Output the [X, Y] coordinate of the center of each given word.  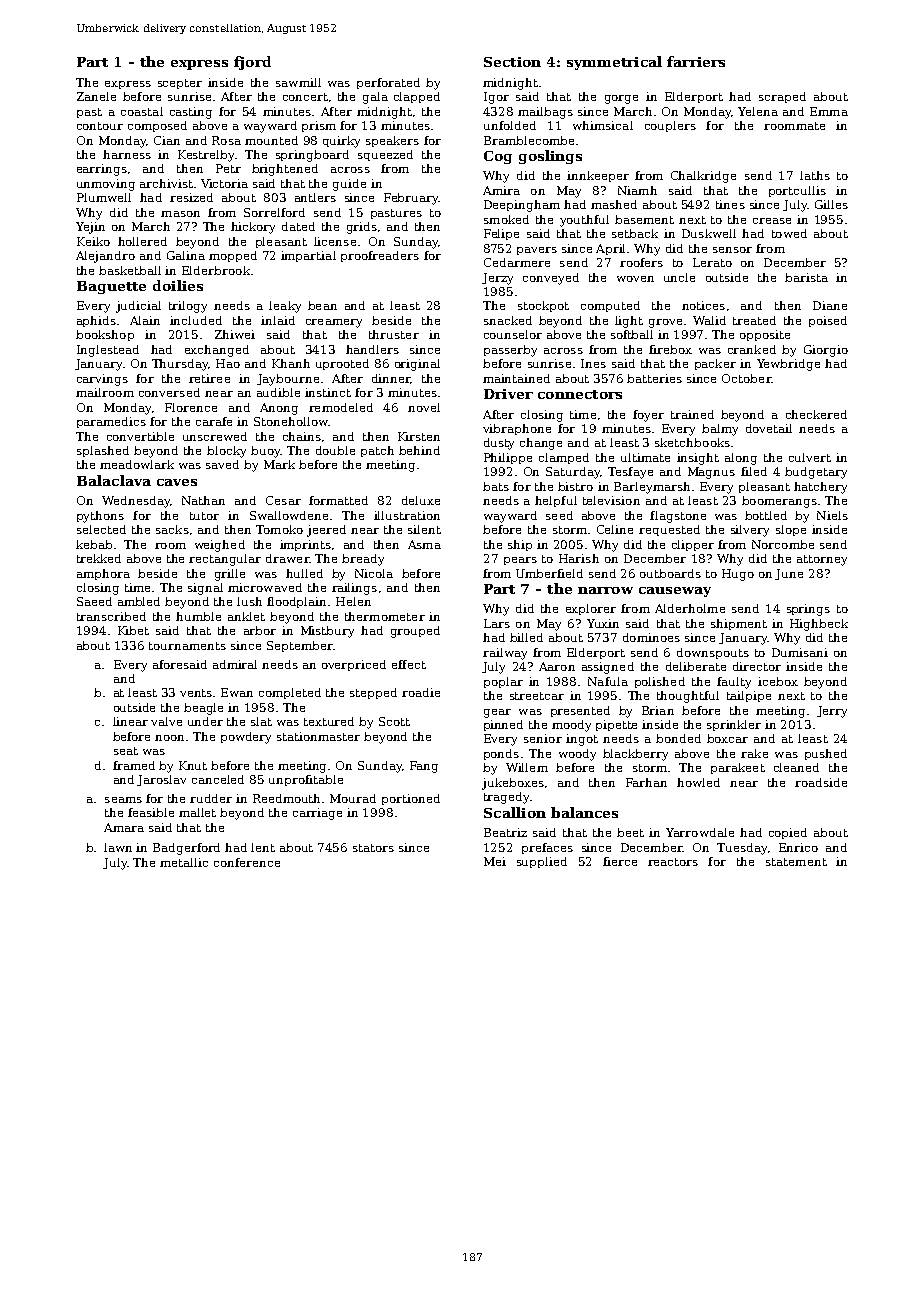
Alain [145, 320]
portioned [411, 799]
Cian [167, 140]
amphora [103, 574]
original [417, 365]
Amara [124, 827]
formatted [338, 500]
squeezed [385, 155]
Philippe [508, 458]
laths [815, 175]
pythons [100, 517]
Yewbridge [788, 365]
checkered [816, 414]
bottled [766, 515]
